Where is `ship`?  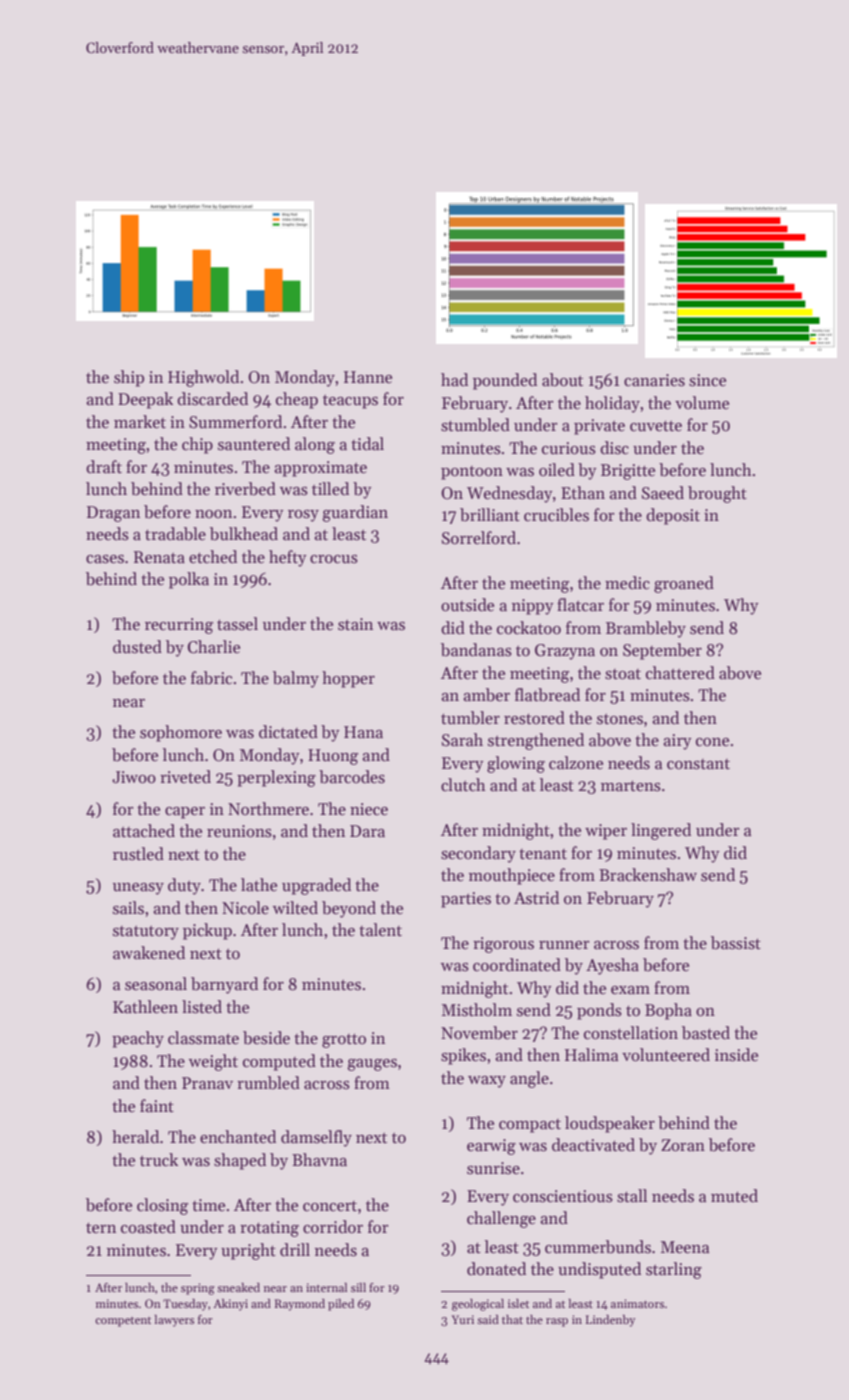
ship is located at coordinates (129, 378).
